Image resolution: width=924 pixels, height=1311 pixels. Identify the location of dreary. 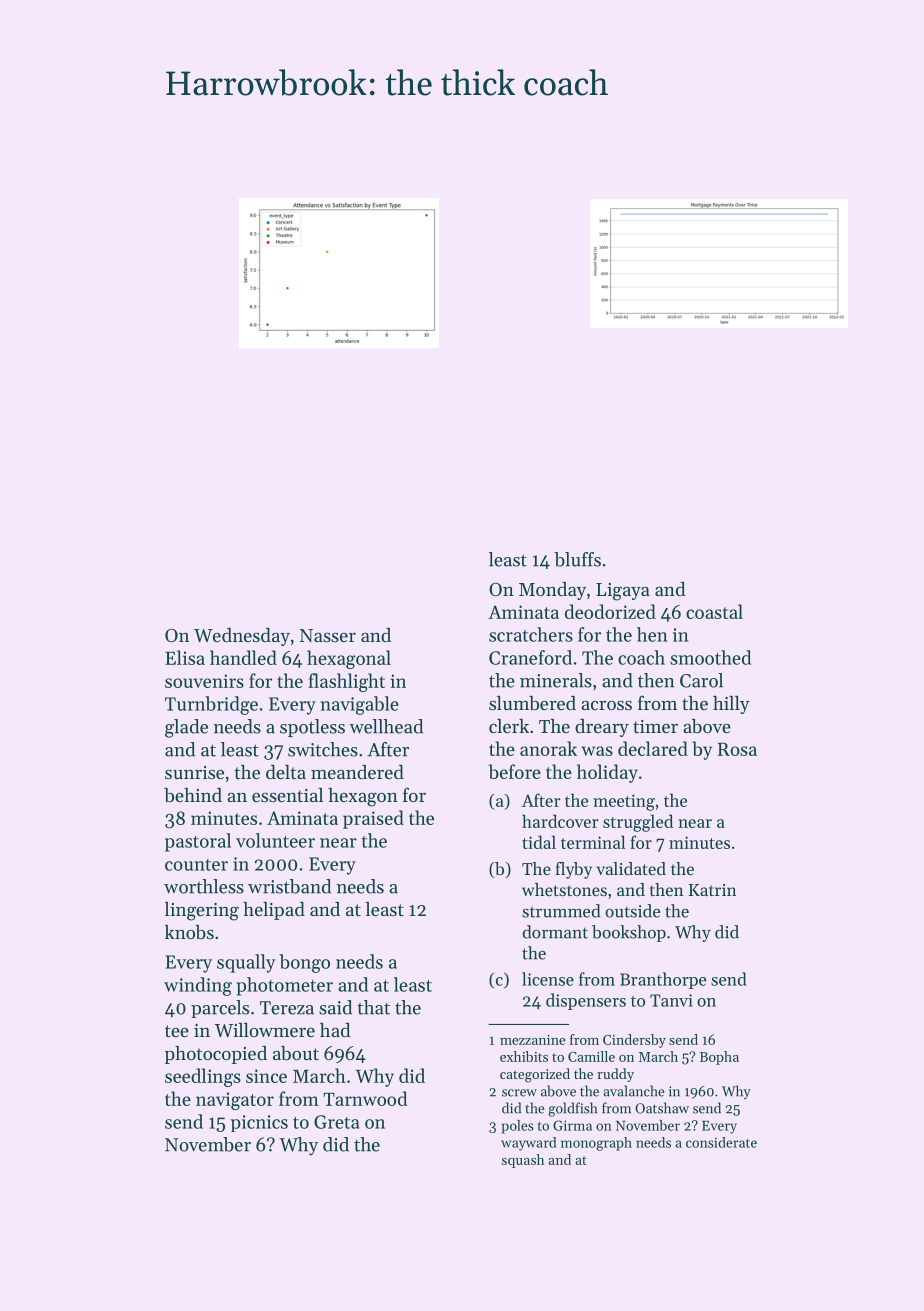
(602, 728).
